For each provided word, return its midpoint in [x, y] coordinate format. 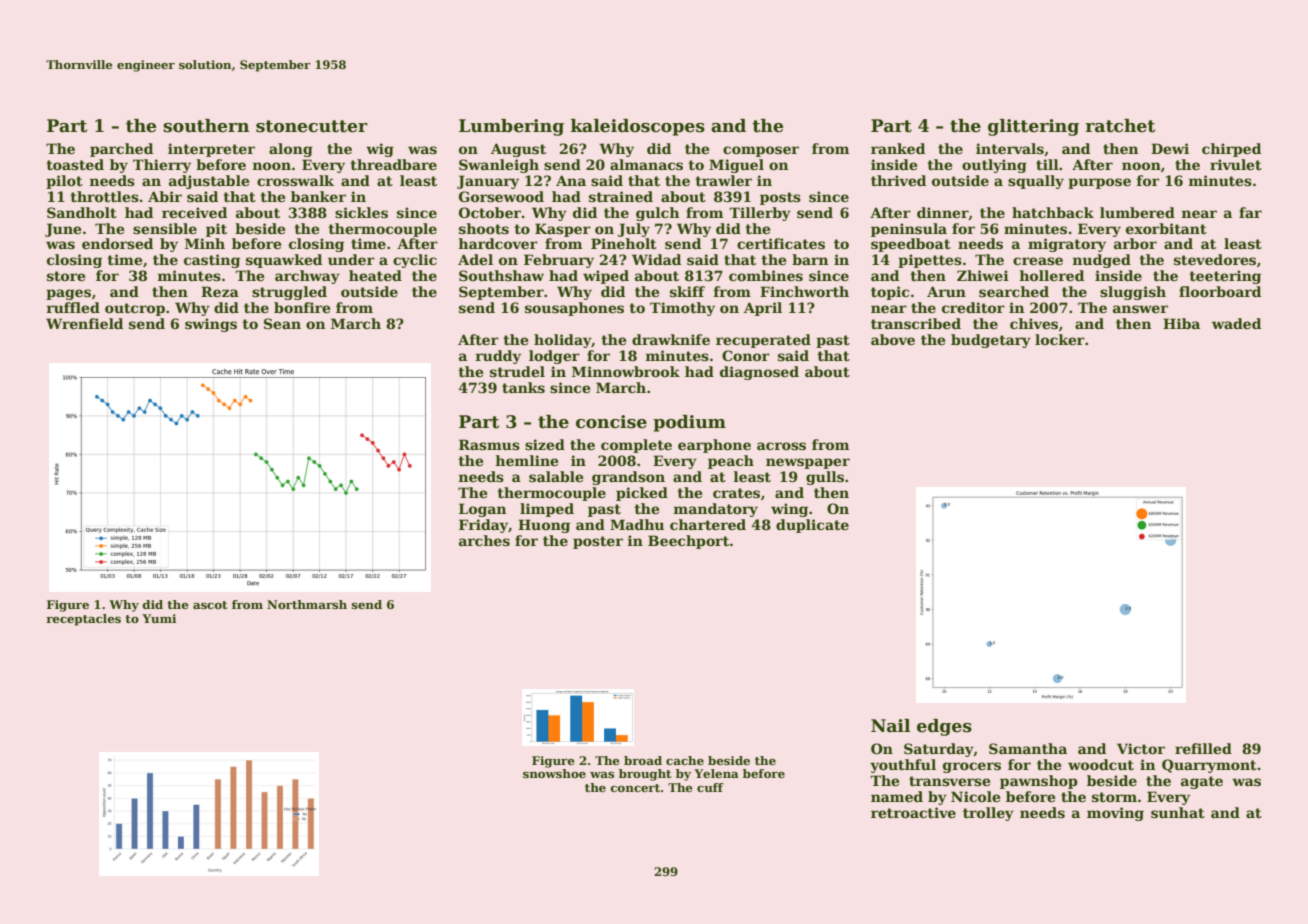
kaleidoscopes [638, 127]
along [291, 150]
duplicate [812, 526]
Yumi [159, 618]
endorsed [117, 243]
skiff [687, 291]
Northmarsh [307, 604]
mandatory [716, 510]
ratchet [1120, 126]
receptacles [83, 620]
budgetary [991, 341]
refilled [1203, 748]
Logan [482, 510]
